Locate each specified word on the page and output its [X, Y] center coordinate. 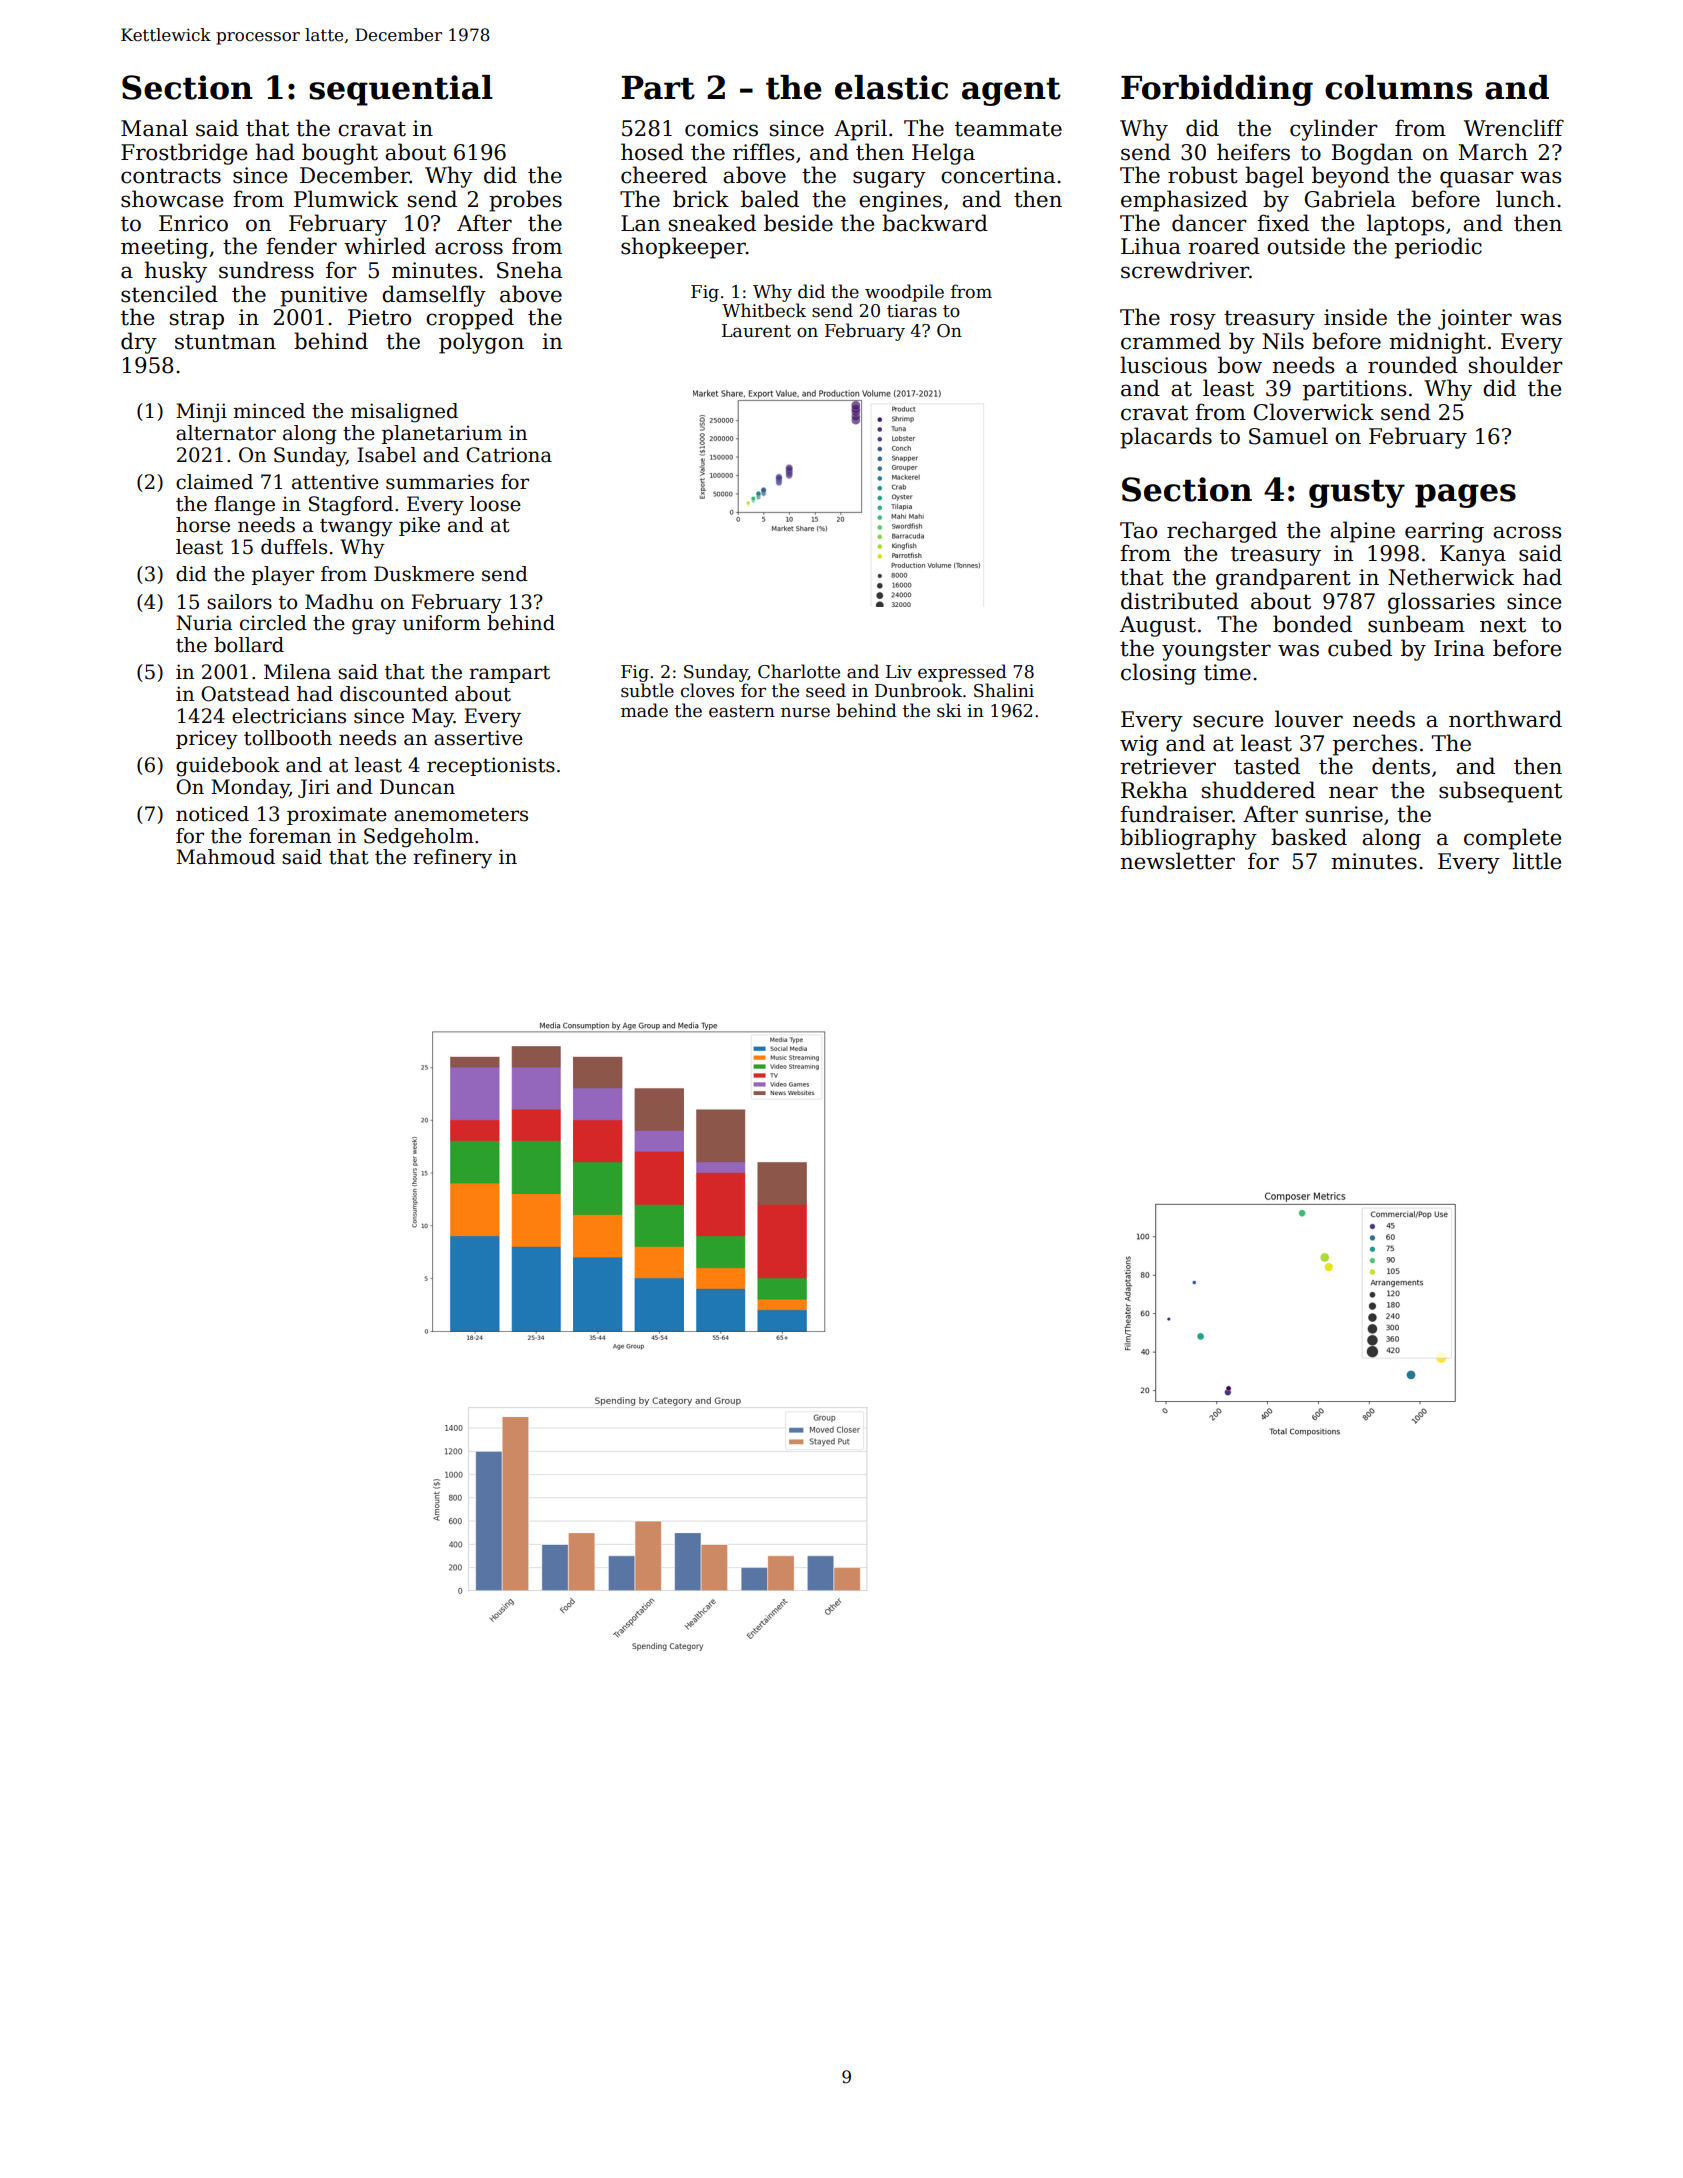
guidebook [228, 767]
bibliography [1188, 839]
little [1537, 861]
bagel [1274, 177]
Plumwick [346, 199]
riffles [763, 152]
